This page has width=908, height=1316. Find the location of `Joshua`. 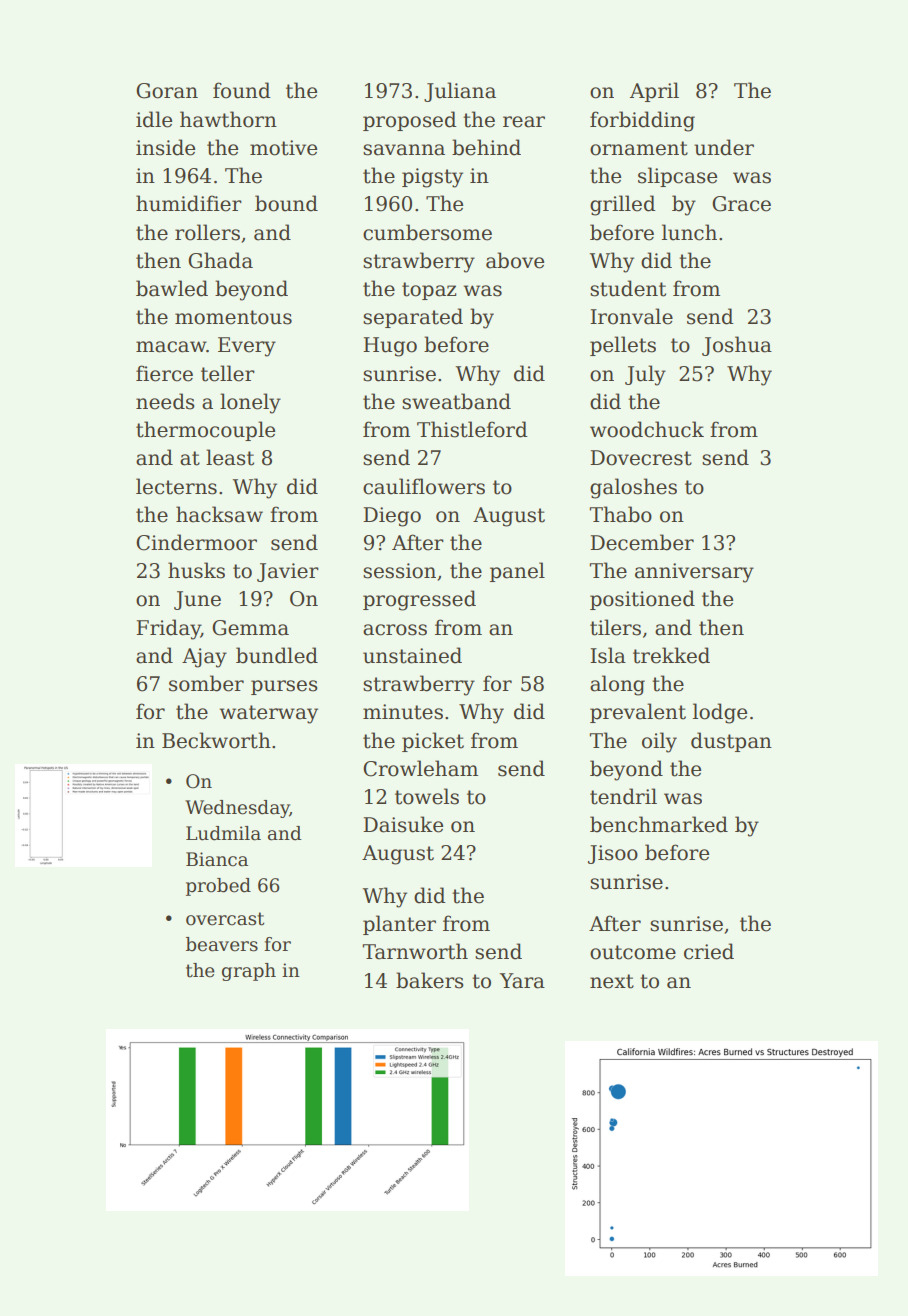

Joshua is located at coordinates (737, 346).
